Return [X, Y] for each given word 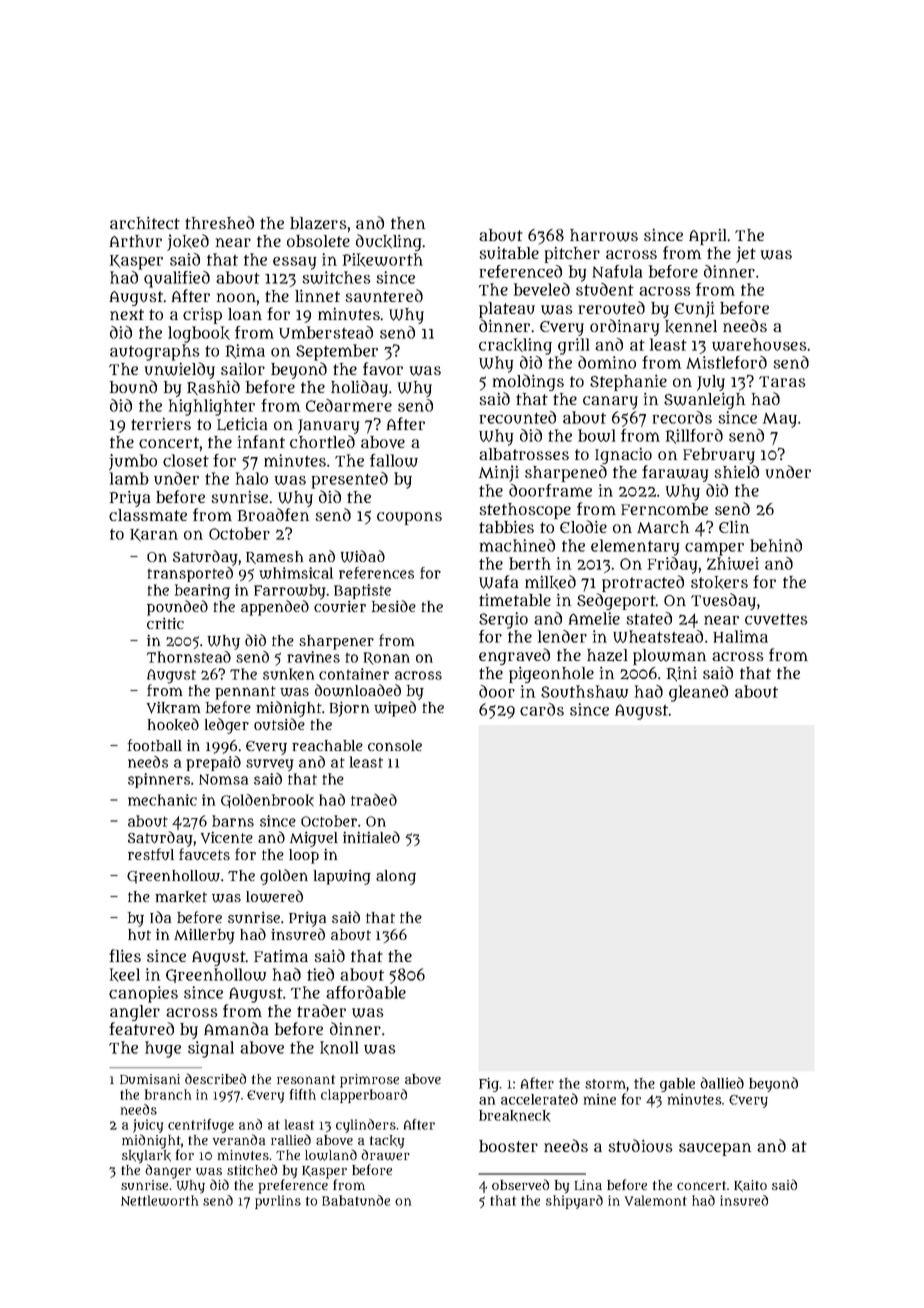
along [396, 877]
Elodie [583, 526]
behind [776, 545]
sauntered [384, 296]
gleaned [698, 693]
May [780, 420]
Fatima [281, 956]
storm [605, 1084]
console [395, 745]
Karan [154, 535]
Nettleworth [159, 1200]
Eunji [694, 309]
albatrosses [524, 454]
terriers [161, 424]
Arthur [136, 241]
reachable [327, 745]
